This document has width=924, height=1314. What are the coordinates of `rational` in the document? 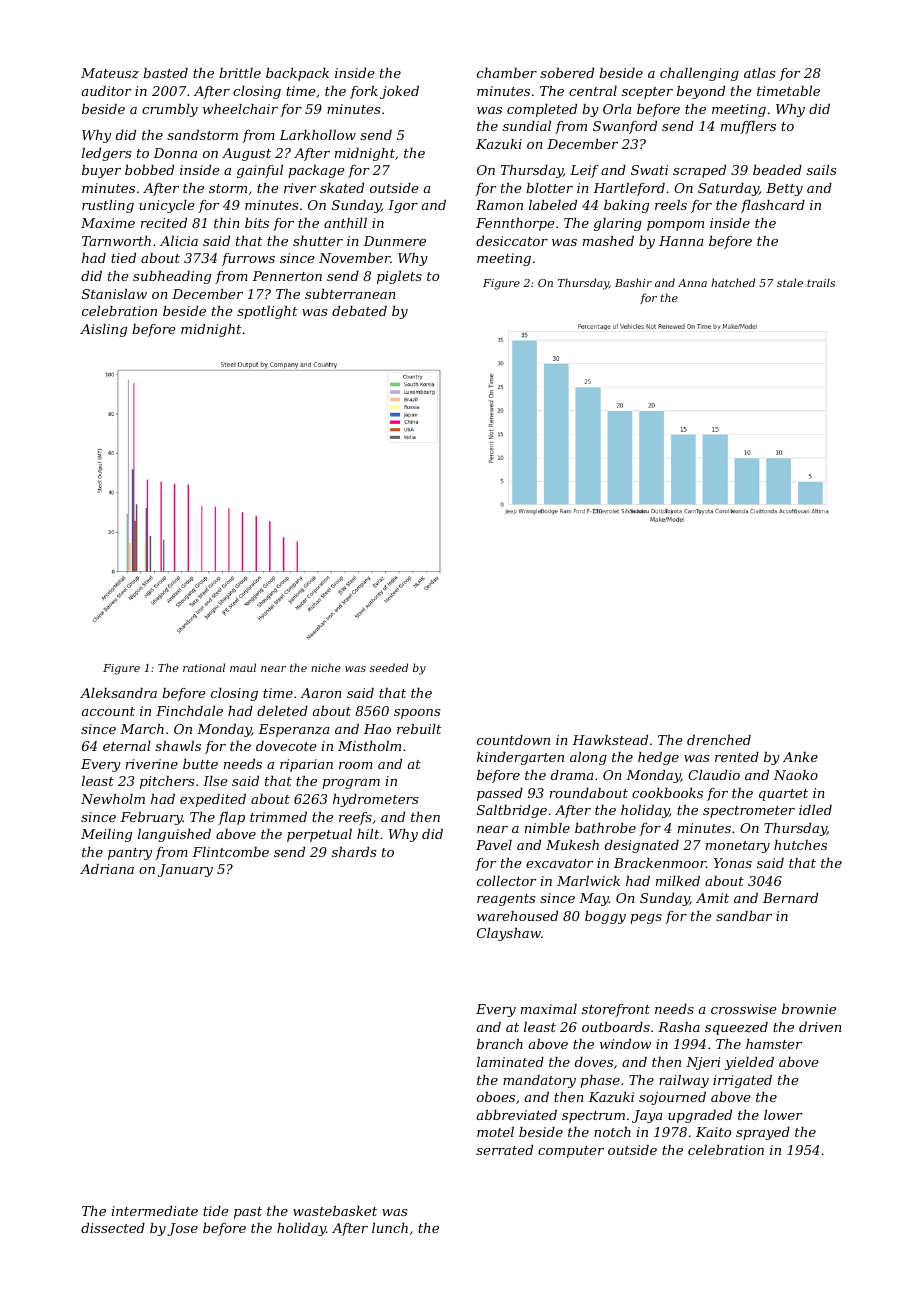 It's located at (204, 667).
